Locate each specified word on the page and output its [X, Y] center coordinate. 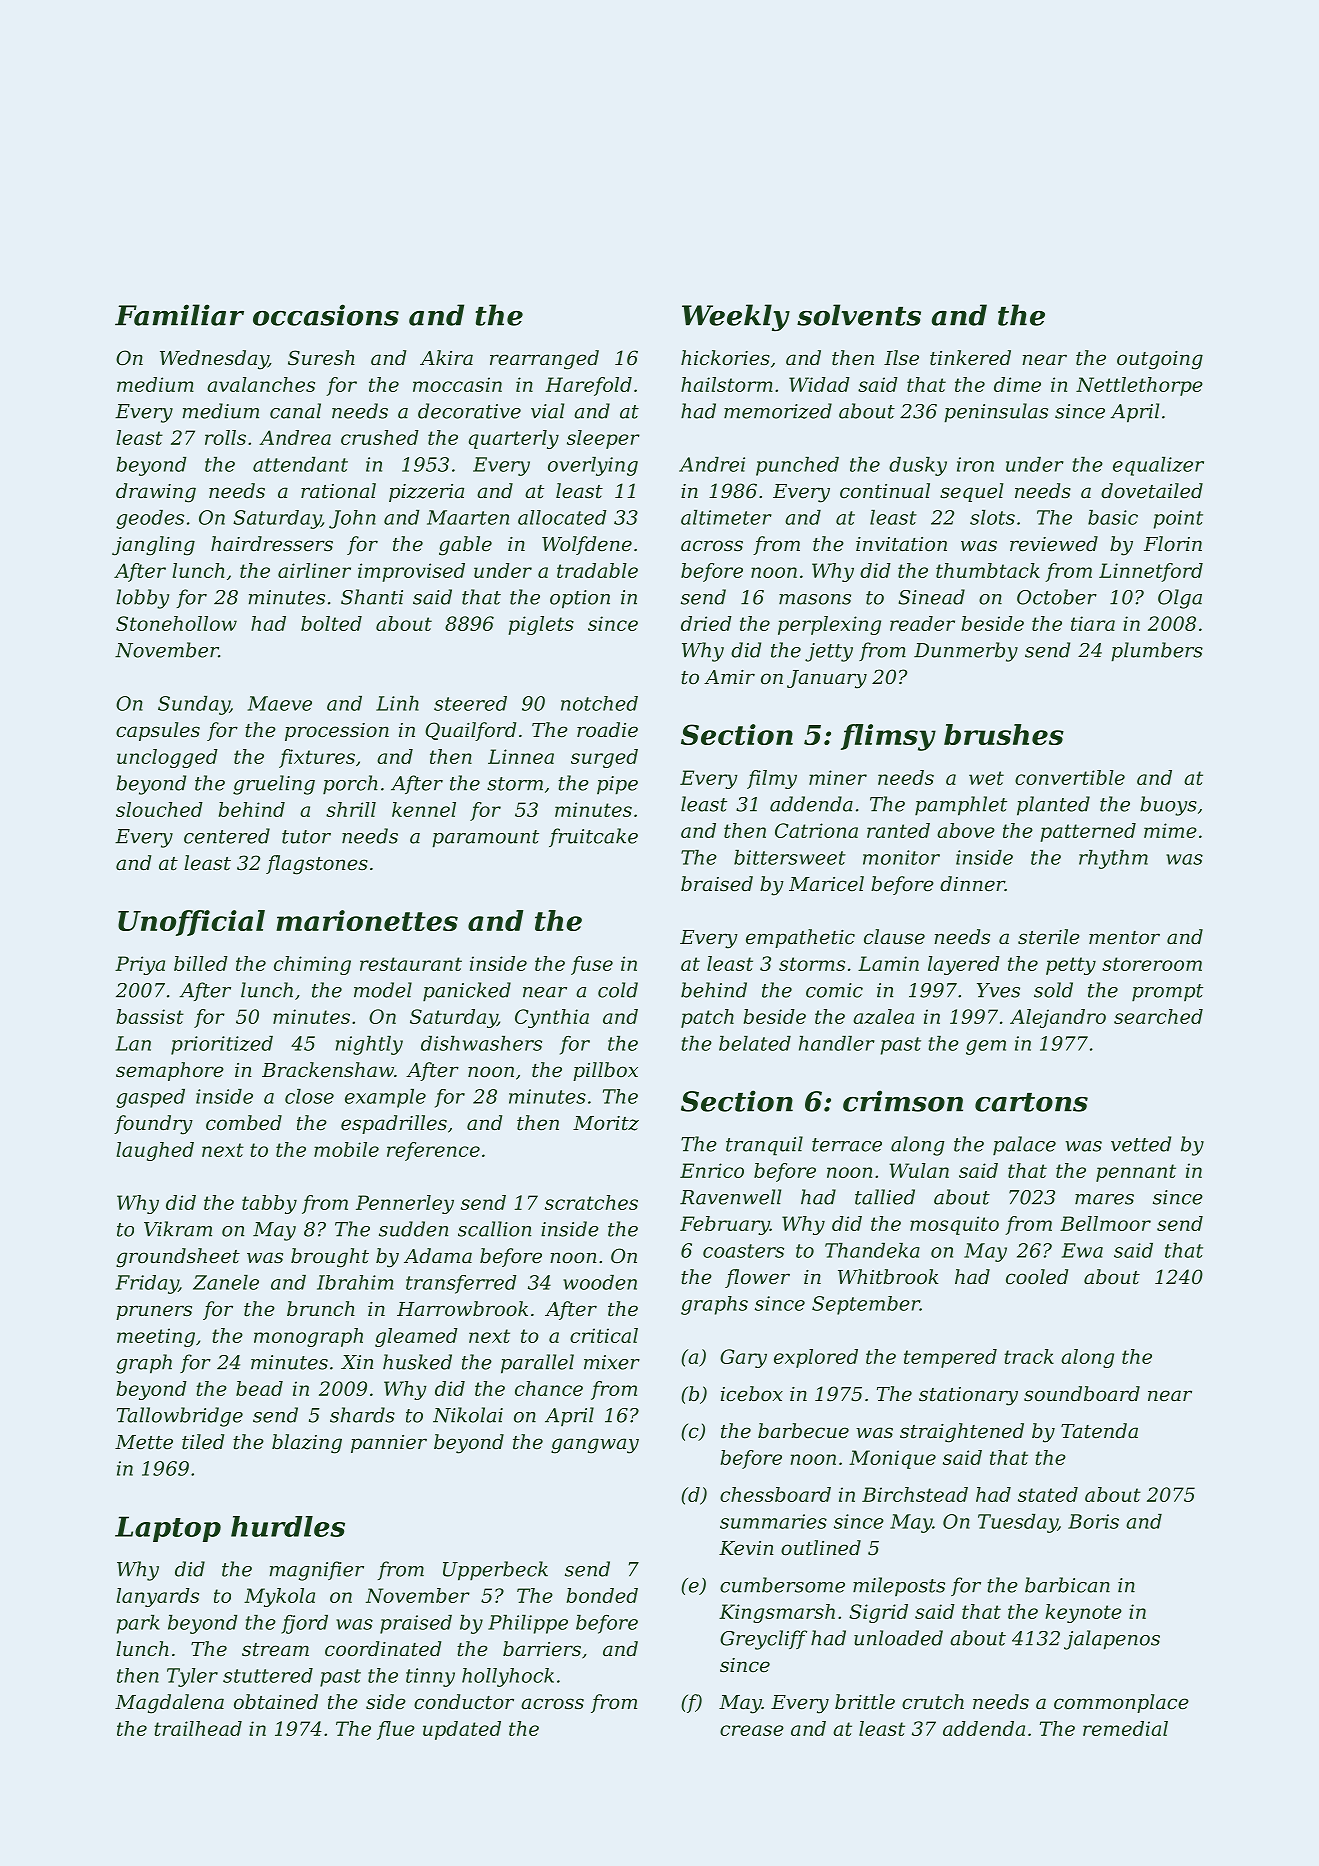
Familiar [179, 315]
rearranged [544, 360]
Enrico [712, 1170]
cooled [1037, 1277]
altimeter [726, 517]
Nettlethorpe [1139, 386]
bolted [331, 623]
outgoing [1160, 360]
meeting [156, 1337]
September [866, 1305]
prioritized [222, 1045]
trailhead [198, 1728]
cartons [1031, 1102]
